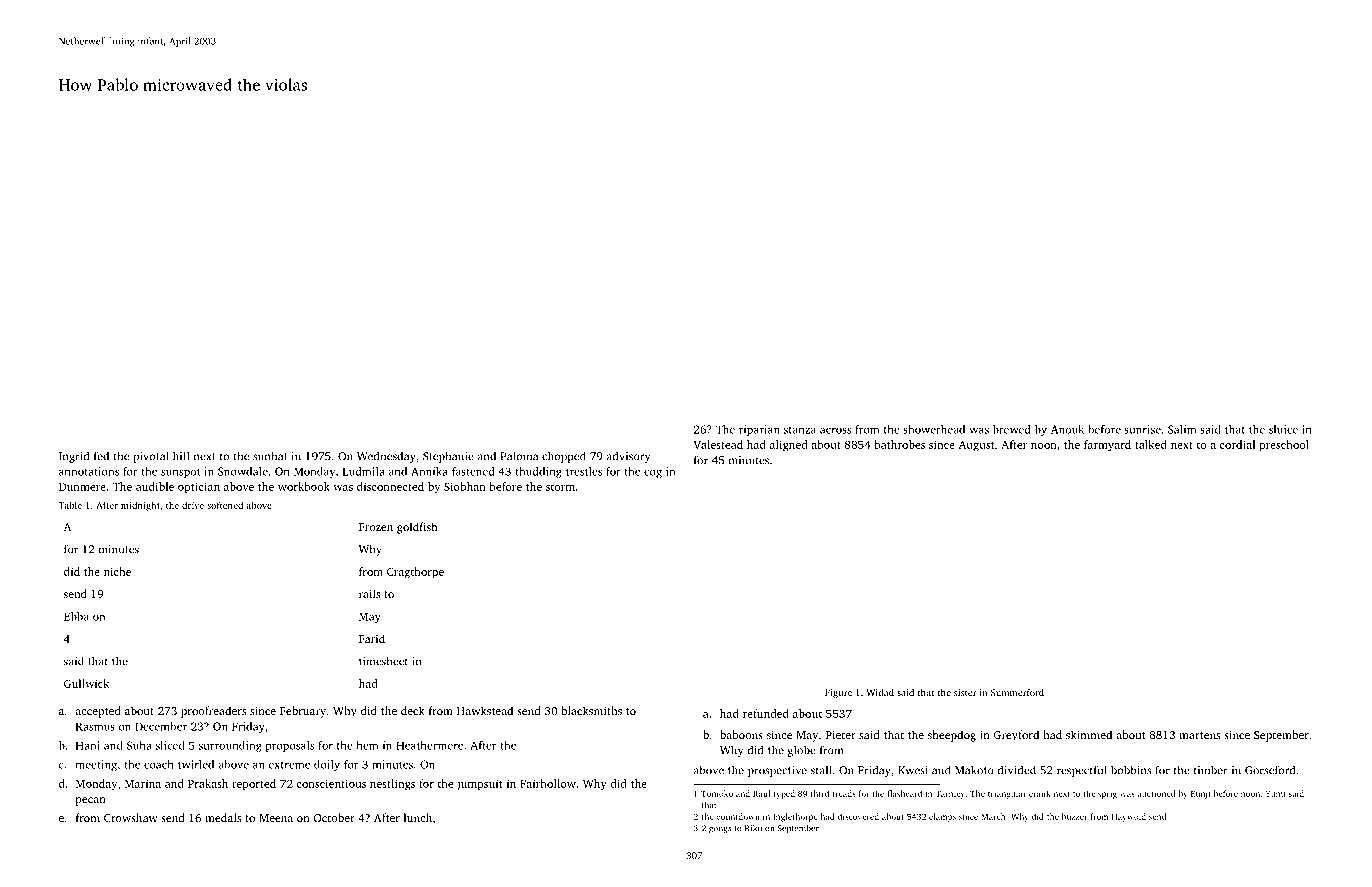 This image has width=1372, height=887. I want to click on midnight, so click(140, 506).
